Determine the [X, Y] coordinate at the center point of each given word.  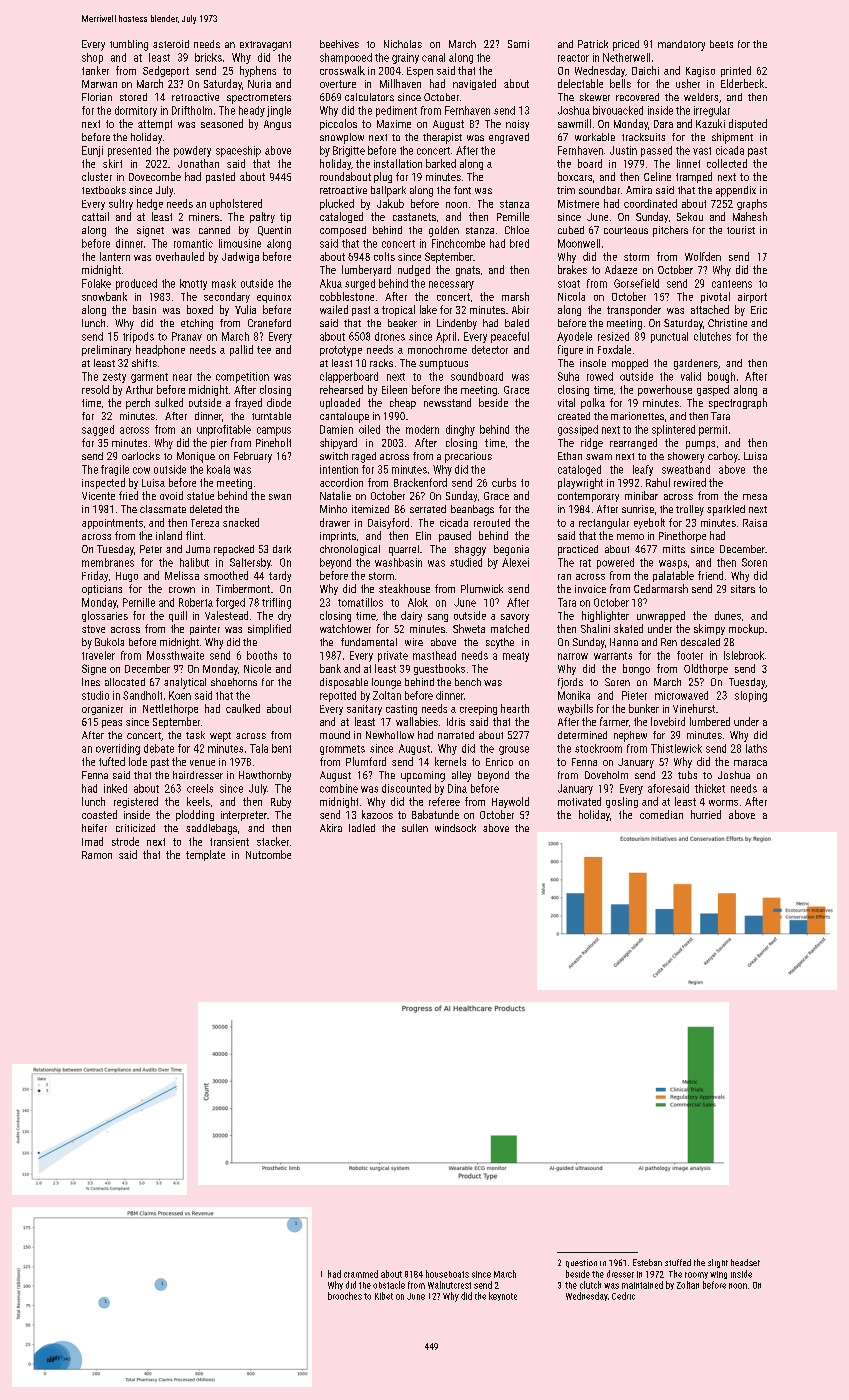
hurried [706, 814]
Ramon [97, 855]
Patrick [593, 44]
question [581, 1263]
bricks [208, 57]
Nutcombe [268, 854]
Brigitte [349, 151]
